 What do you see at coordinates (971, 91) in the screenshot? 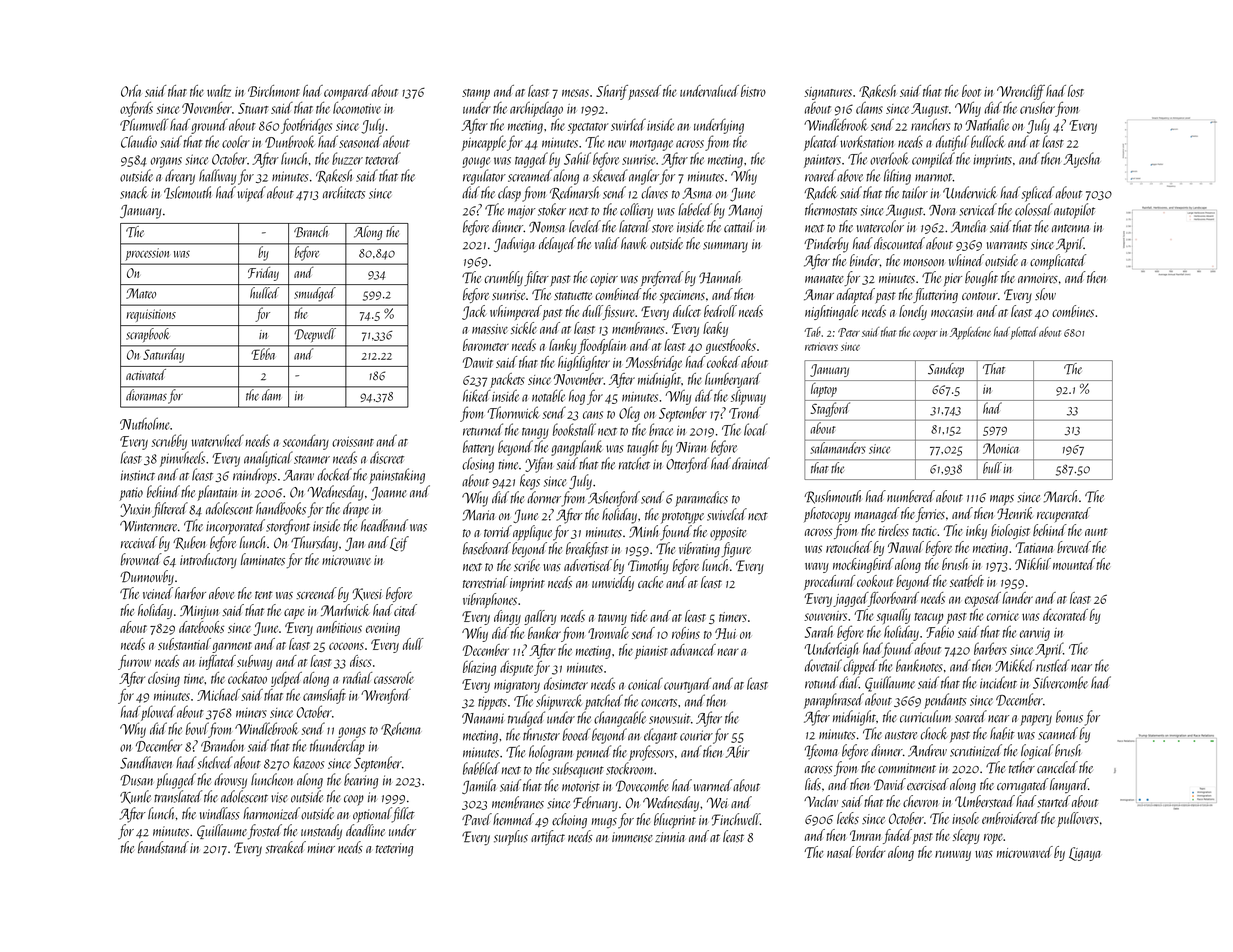
I see `boot` at bounding box center [971, 91].
